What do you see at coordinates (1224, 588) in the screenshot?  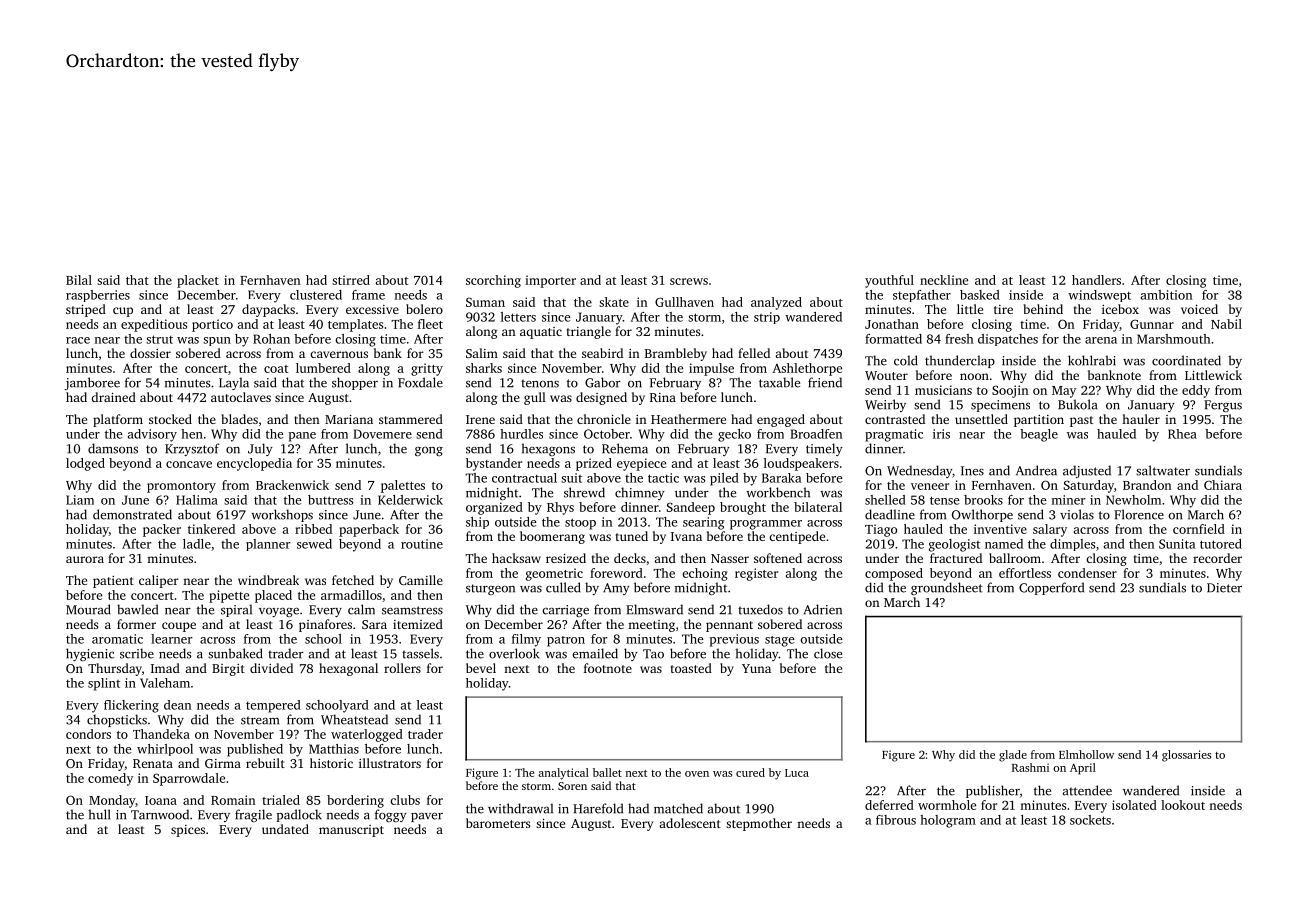 I see `Dieter` at bounding box center [1224, 588].
